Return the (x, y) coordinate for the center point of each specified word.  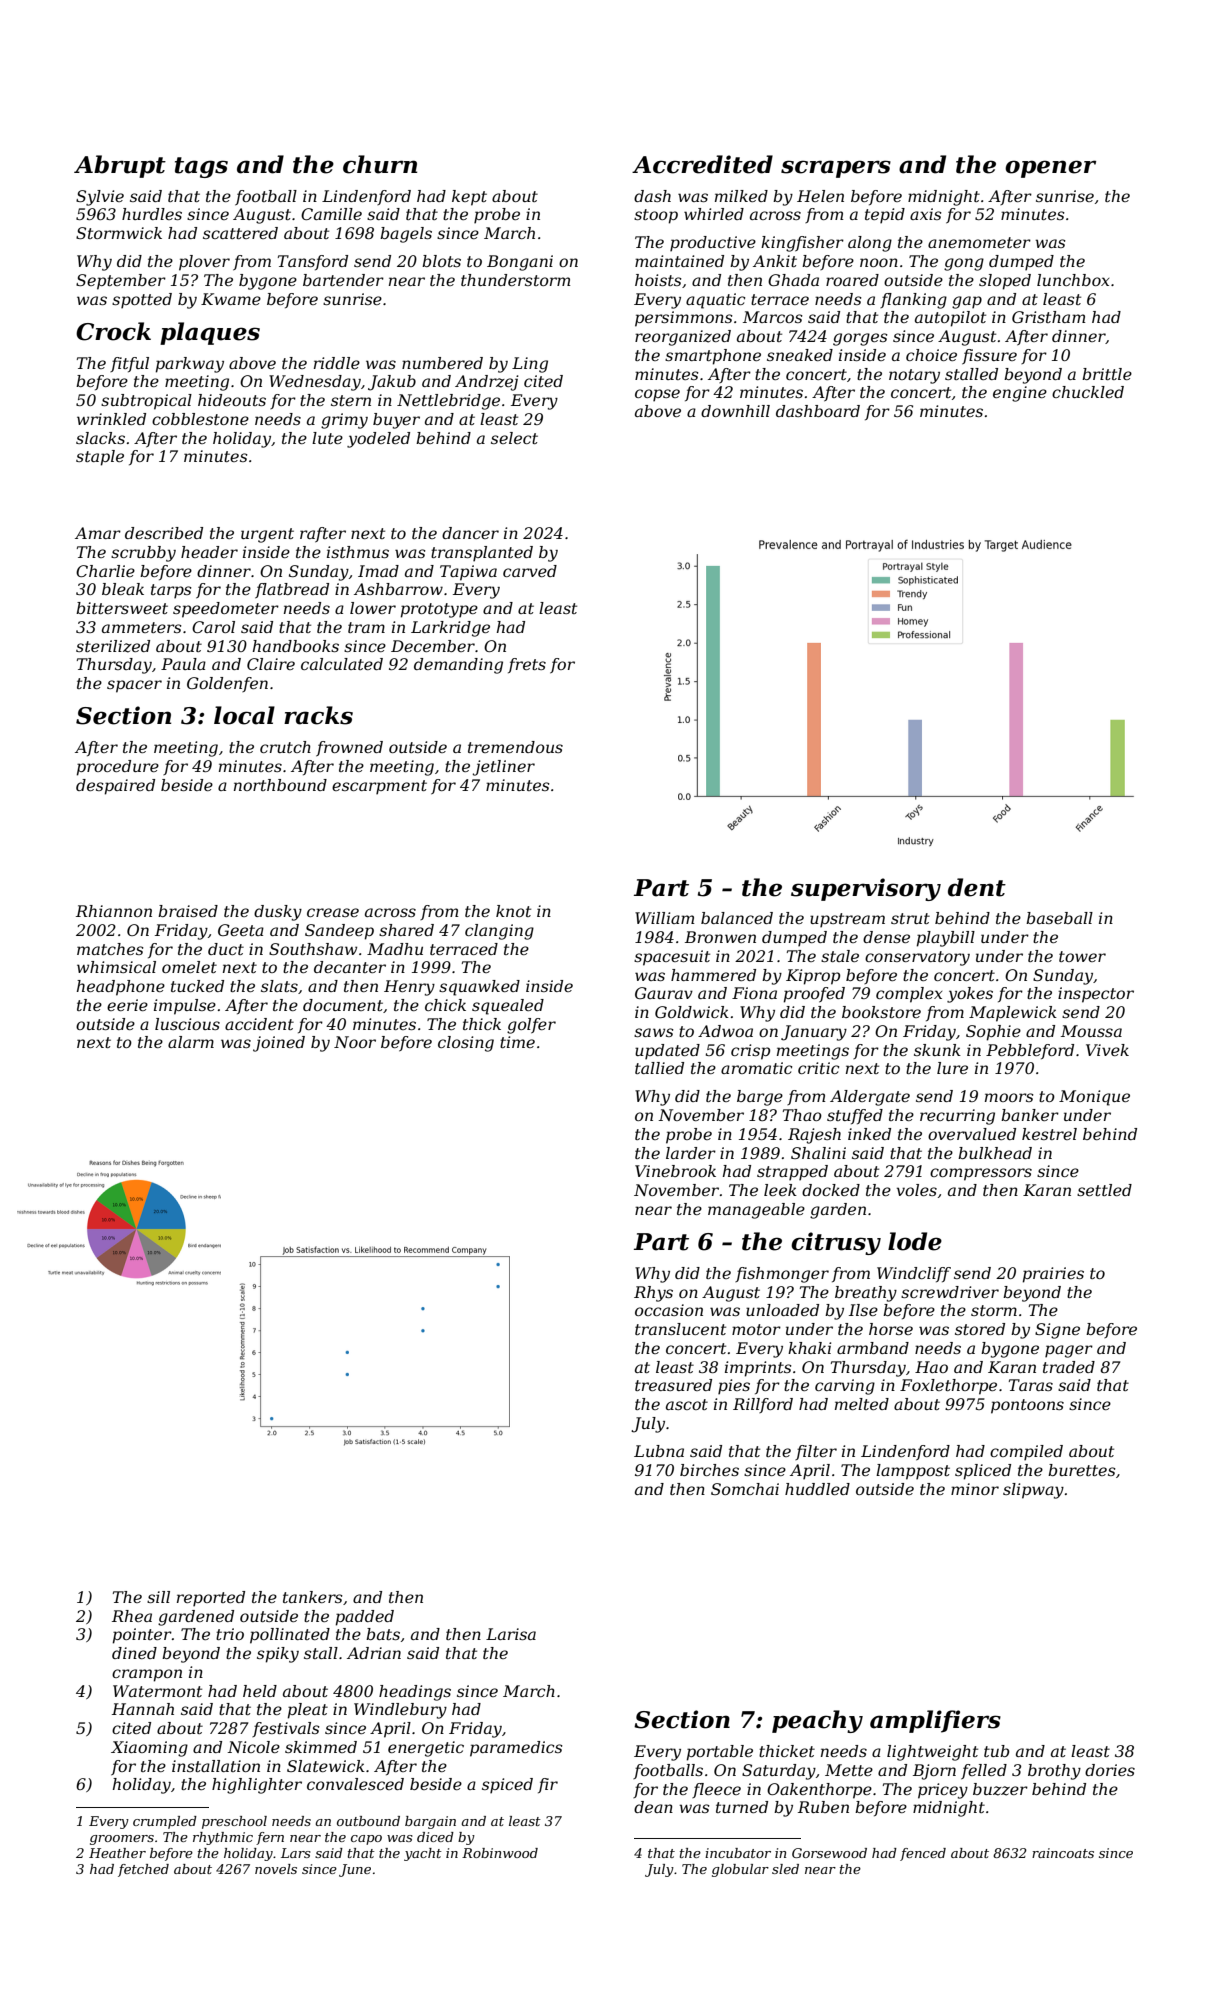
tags (201, 167)
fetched (143, 1870)
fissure (989, 356)
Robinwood (500, 1853)
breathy (866, 1294)
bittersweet (122, 608)
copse (657, 395)
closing (466, 1044)
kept (469, 198)
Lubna (659, 1451)
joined (279, 1044)
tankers (313, 1597)
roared (852, 280)
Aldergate (870, 1098)
